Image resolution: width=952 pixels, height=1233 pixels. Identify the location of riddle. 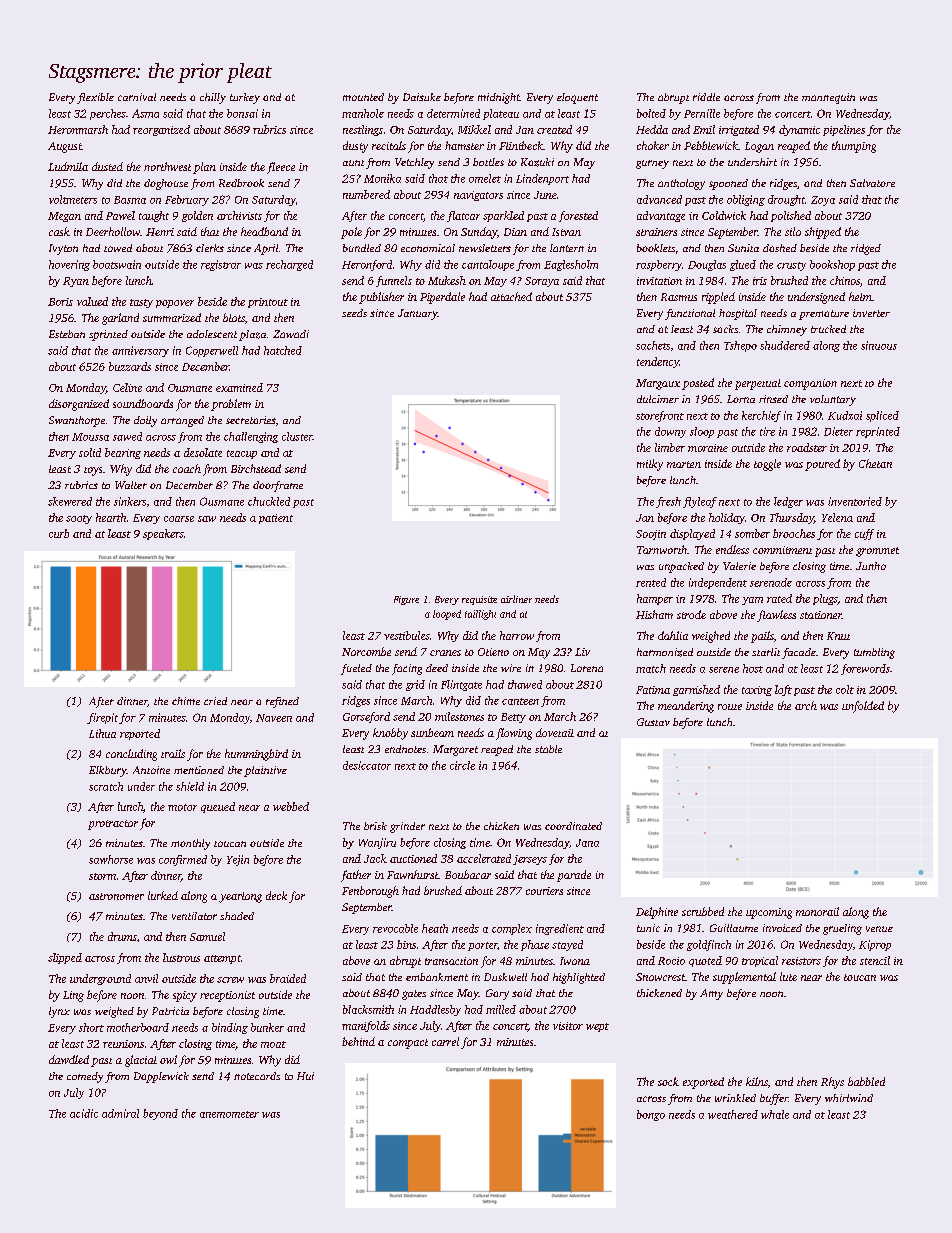
(706, 97).
